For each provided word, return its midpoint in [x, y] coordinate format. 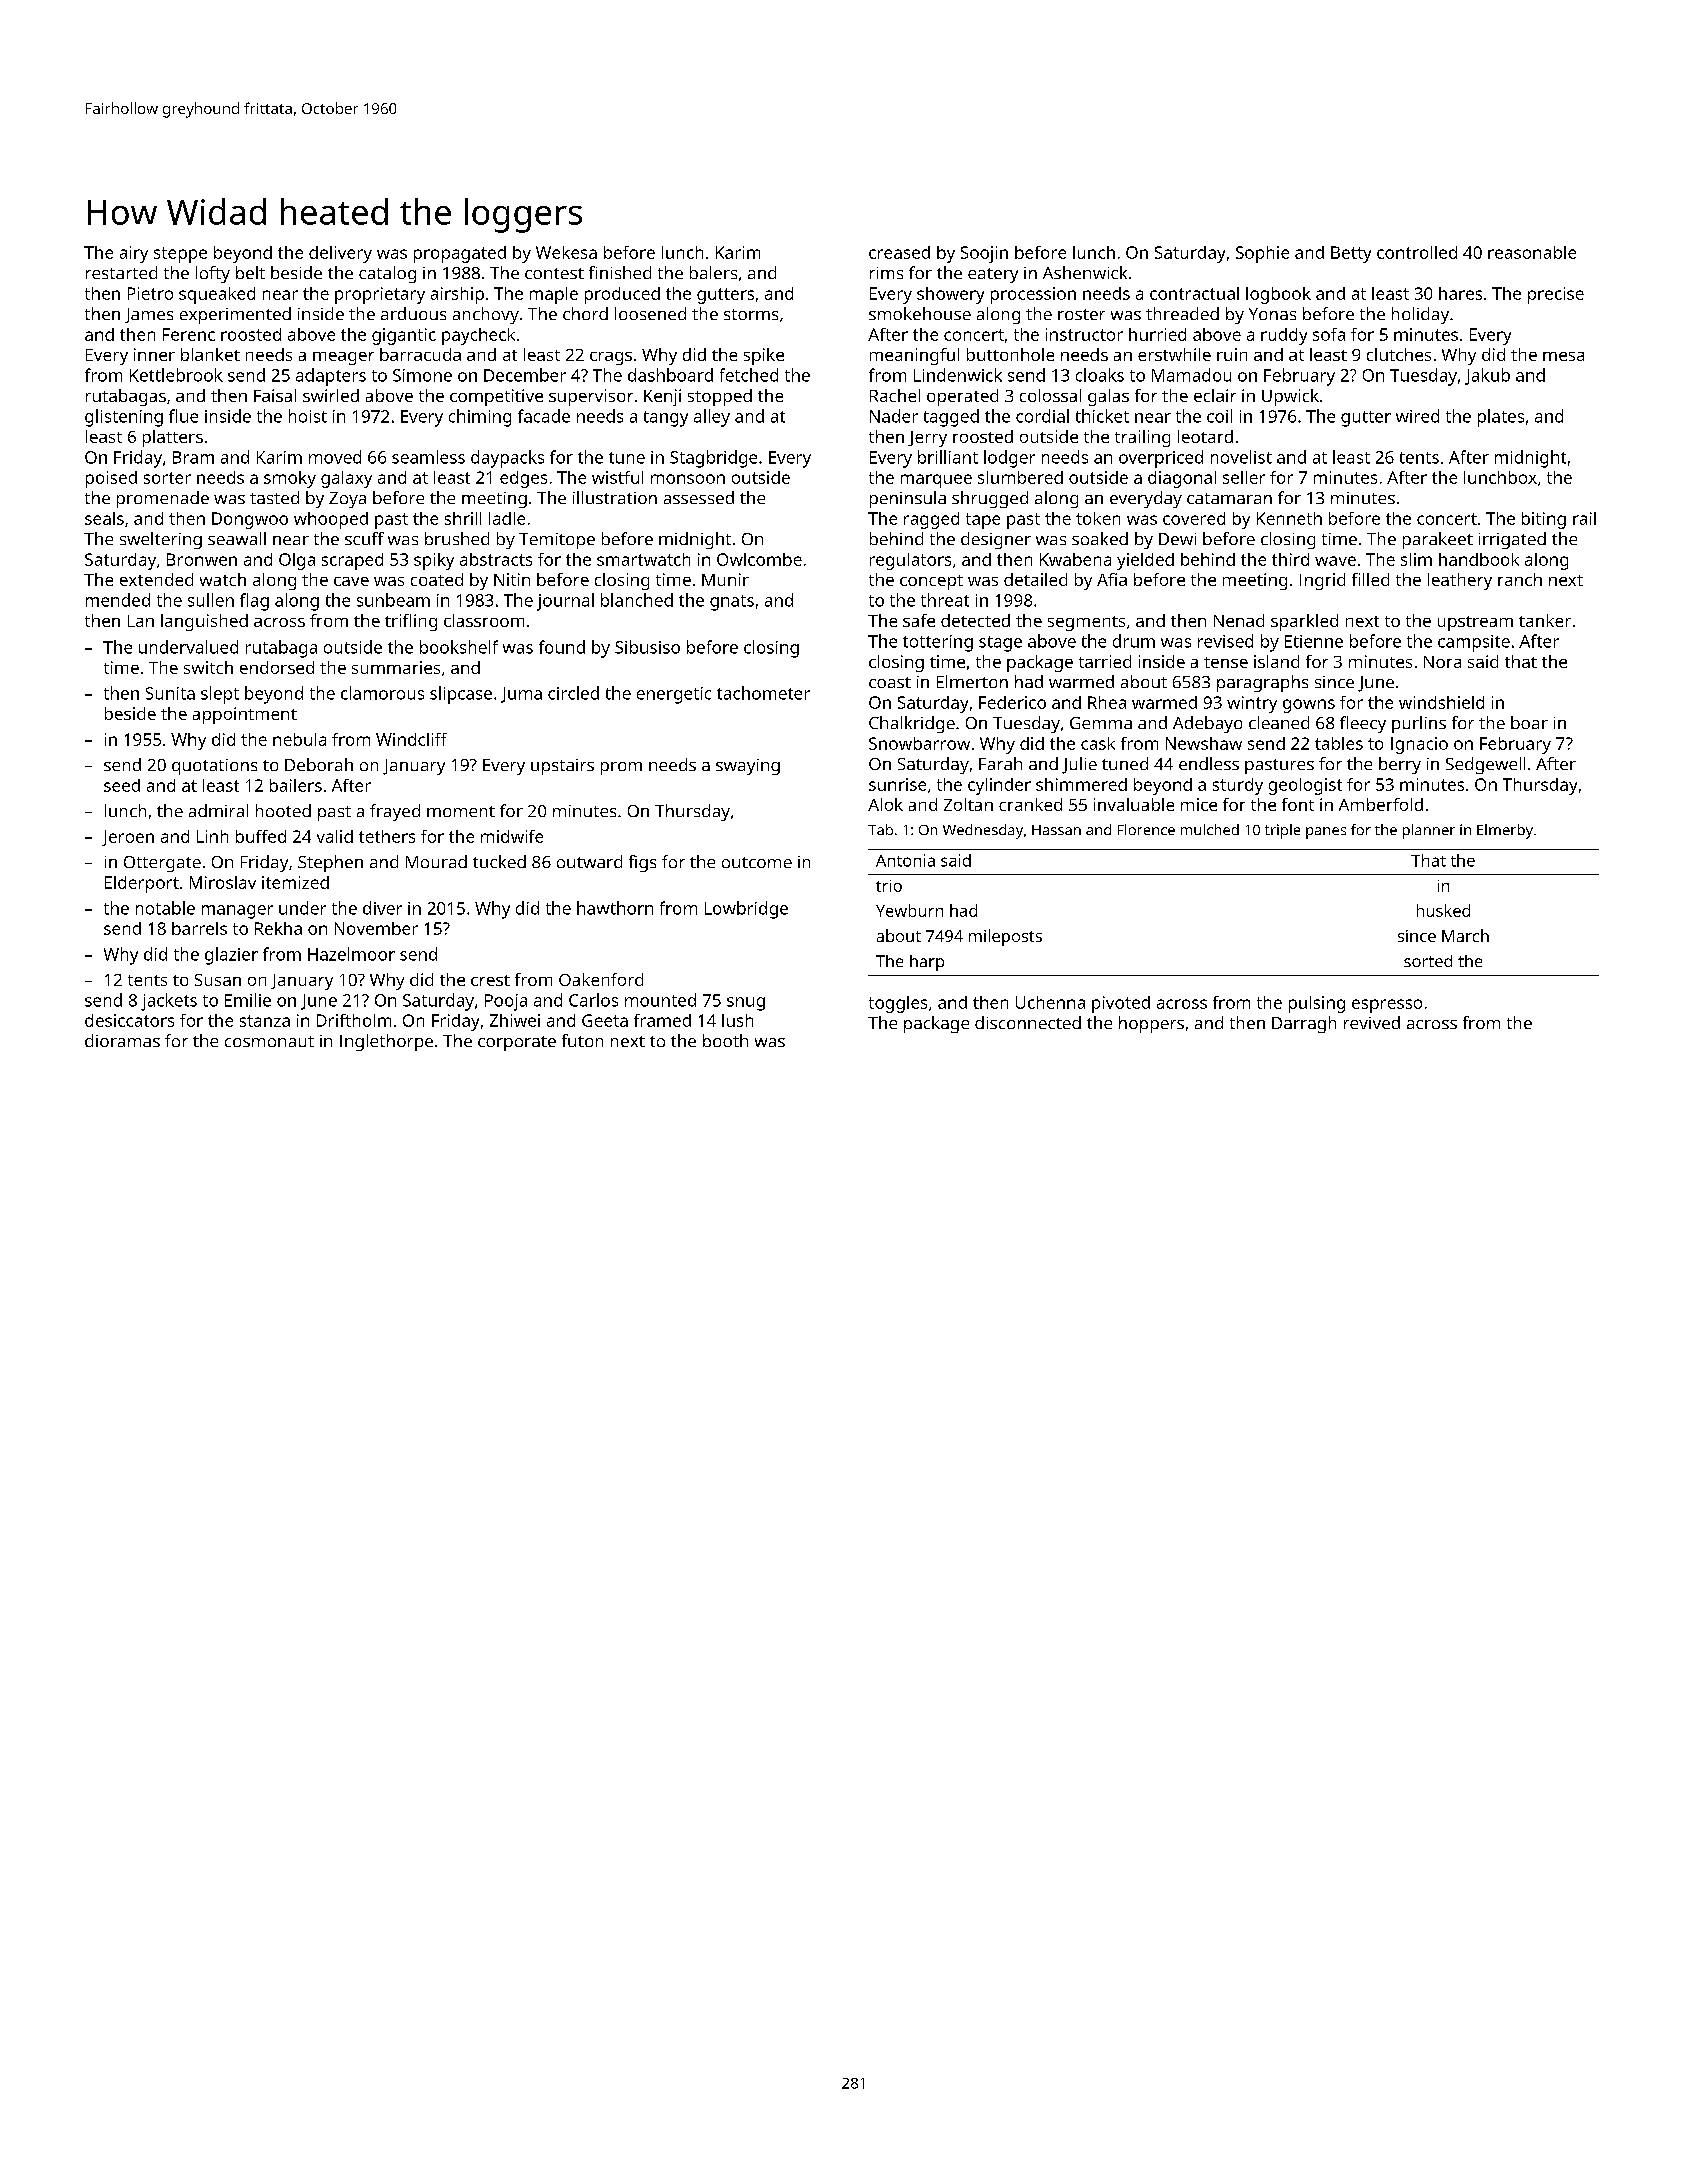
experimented [235, 315]
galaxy [346, 479]
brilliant [948, 457]
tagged [951, 418]
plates [1501, 418]
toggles [898, 1004]
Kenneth [1289, 518]
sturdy [1238, 786]
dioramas [122, 1040]
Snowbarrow [919, 743]
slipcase [461, 695]
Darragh [1304, 1024]
